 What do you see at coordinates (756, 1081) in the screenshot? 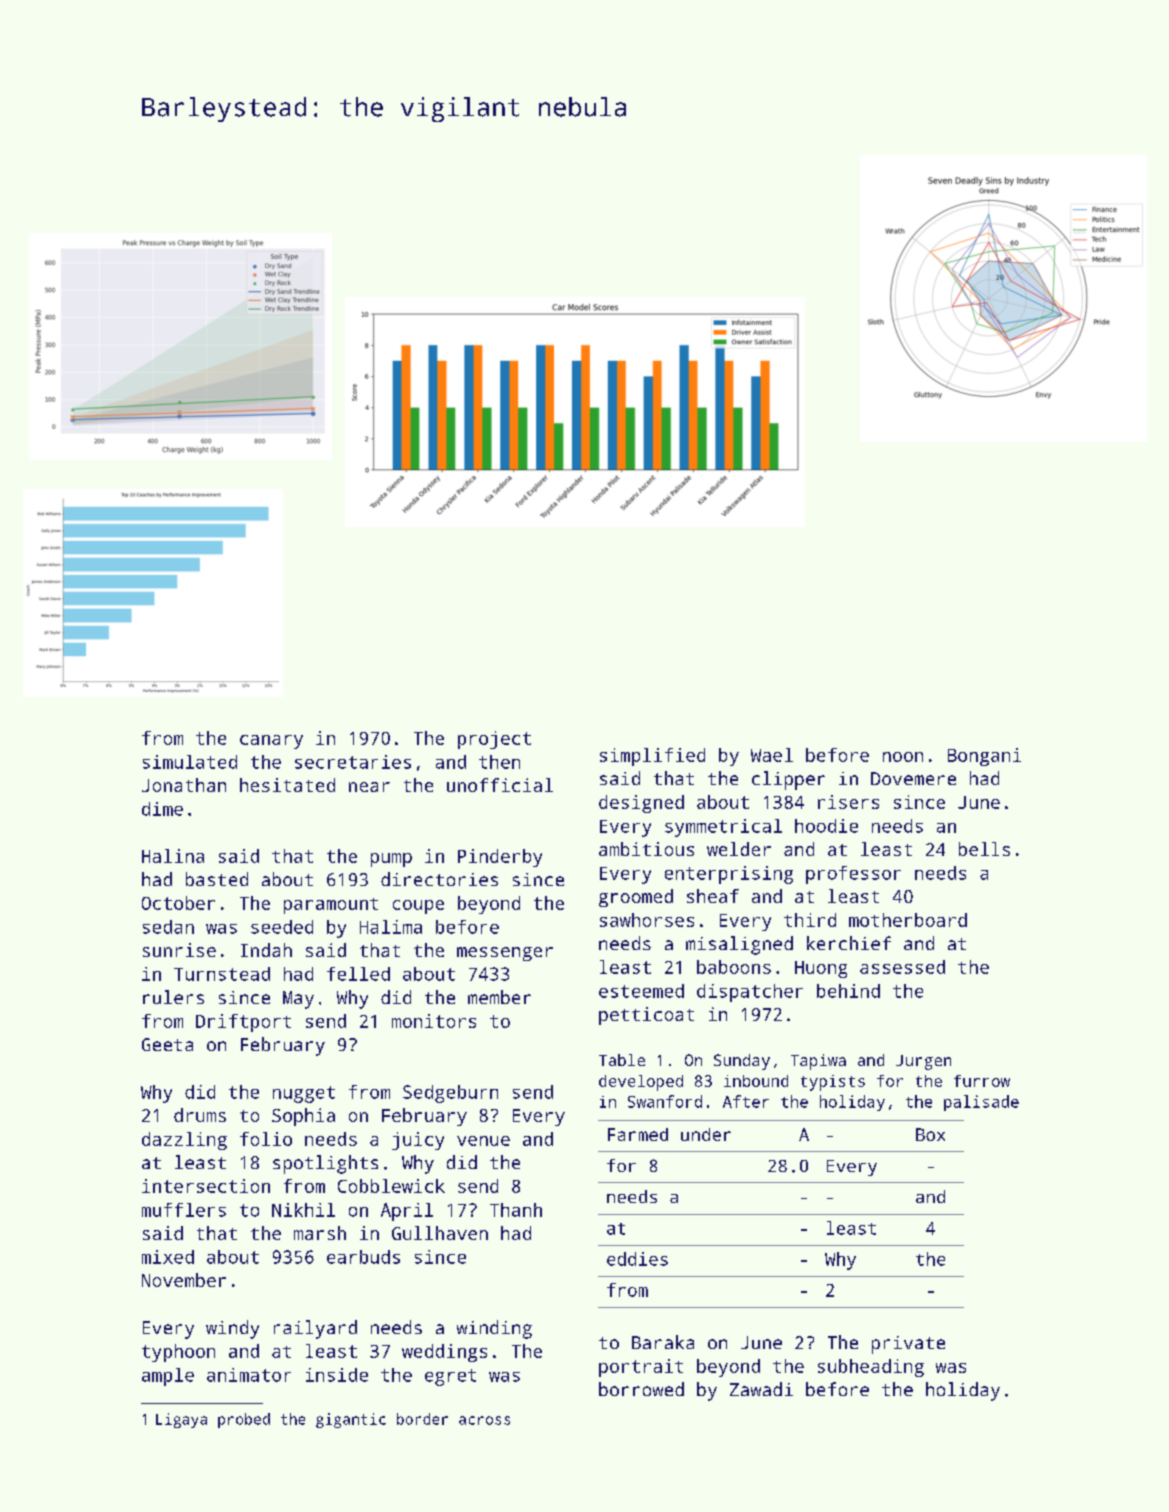
I see `inbound` at bounding box center [756, 1081].
